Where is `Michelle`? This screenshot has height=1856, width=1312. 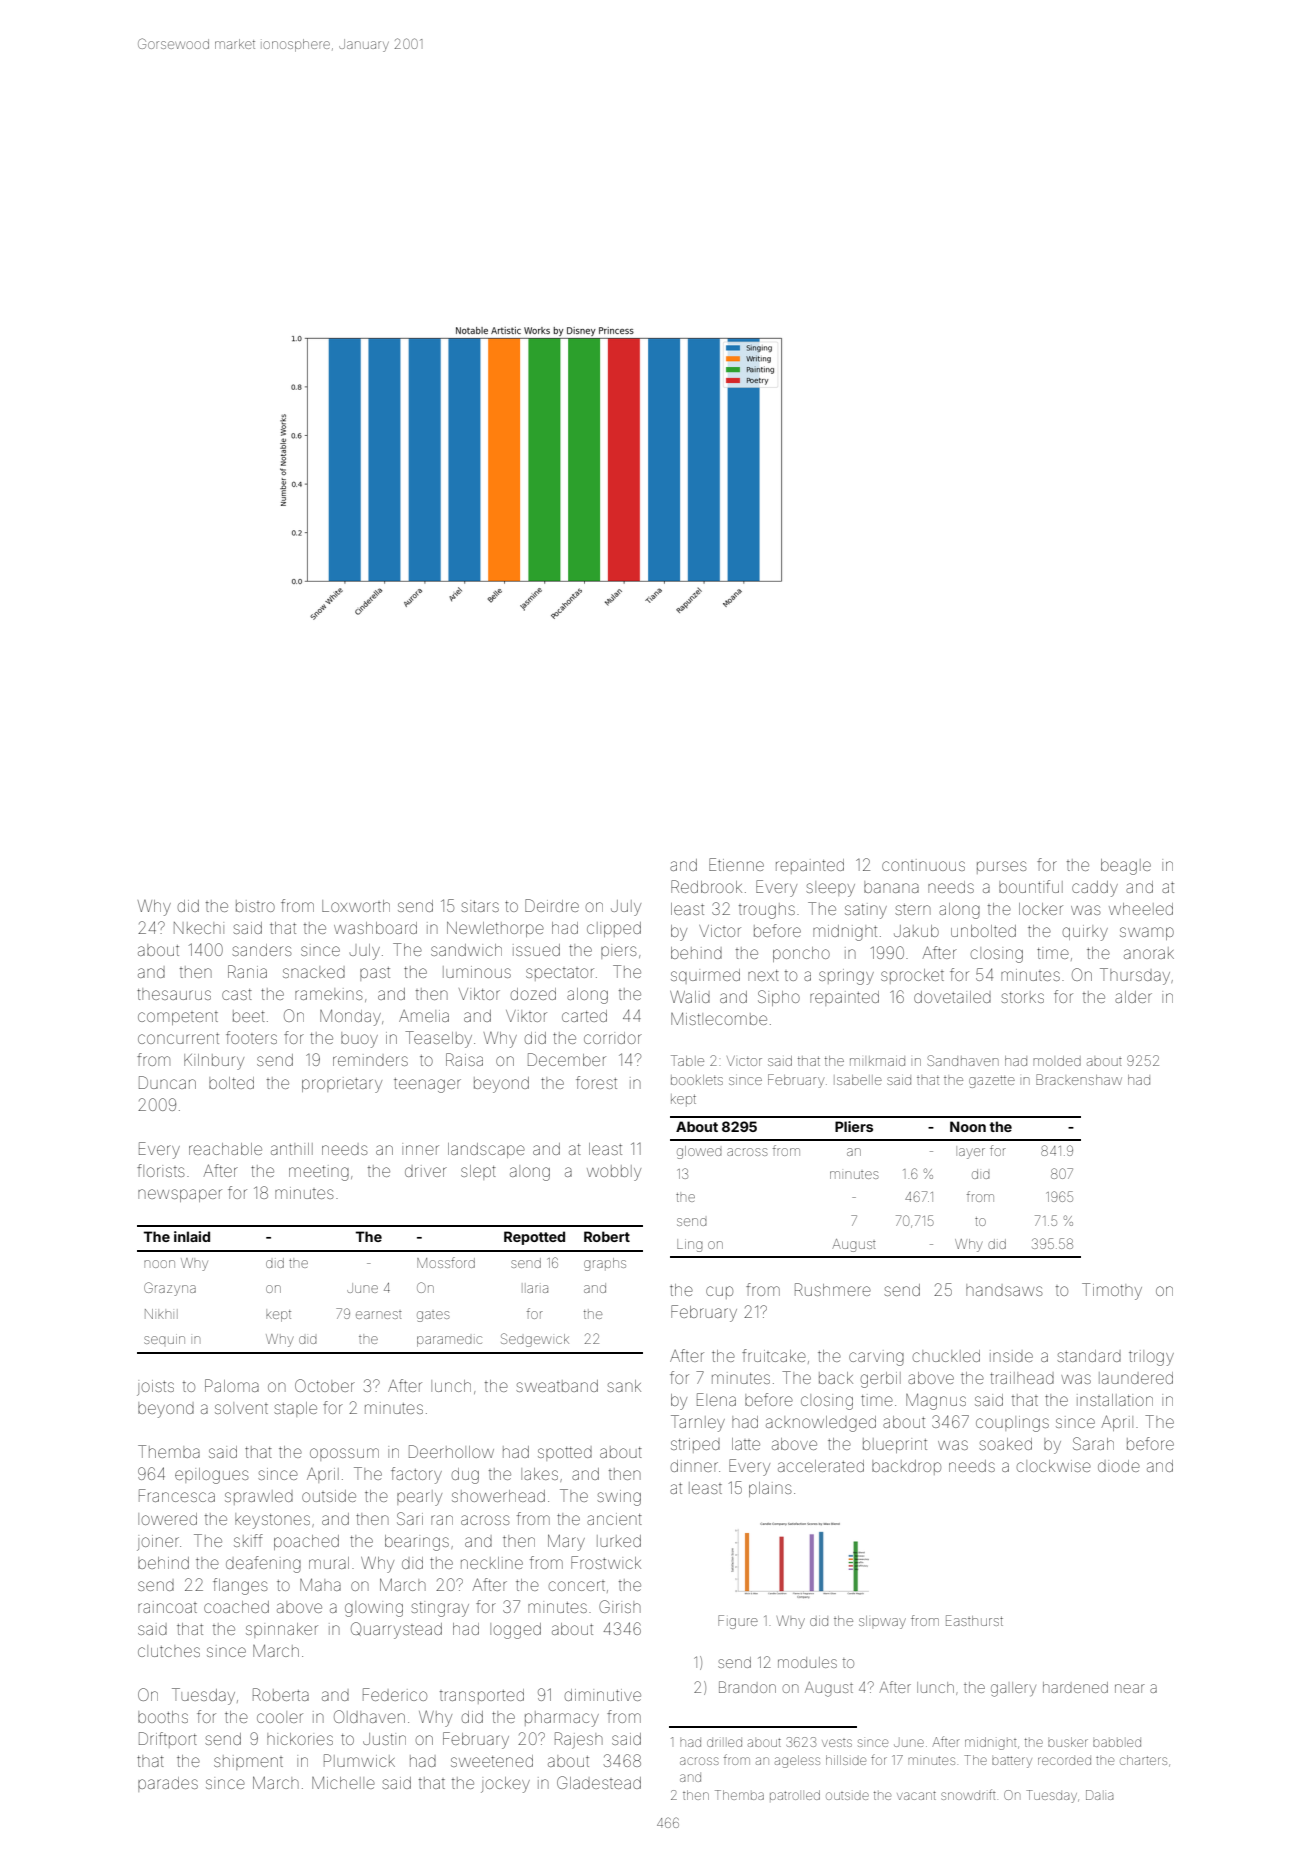
Michelle is located at coordinates (343, 1782).
